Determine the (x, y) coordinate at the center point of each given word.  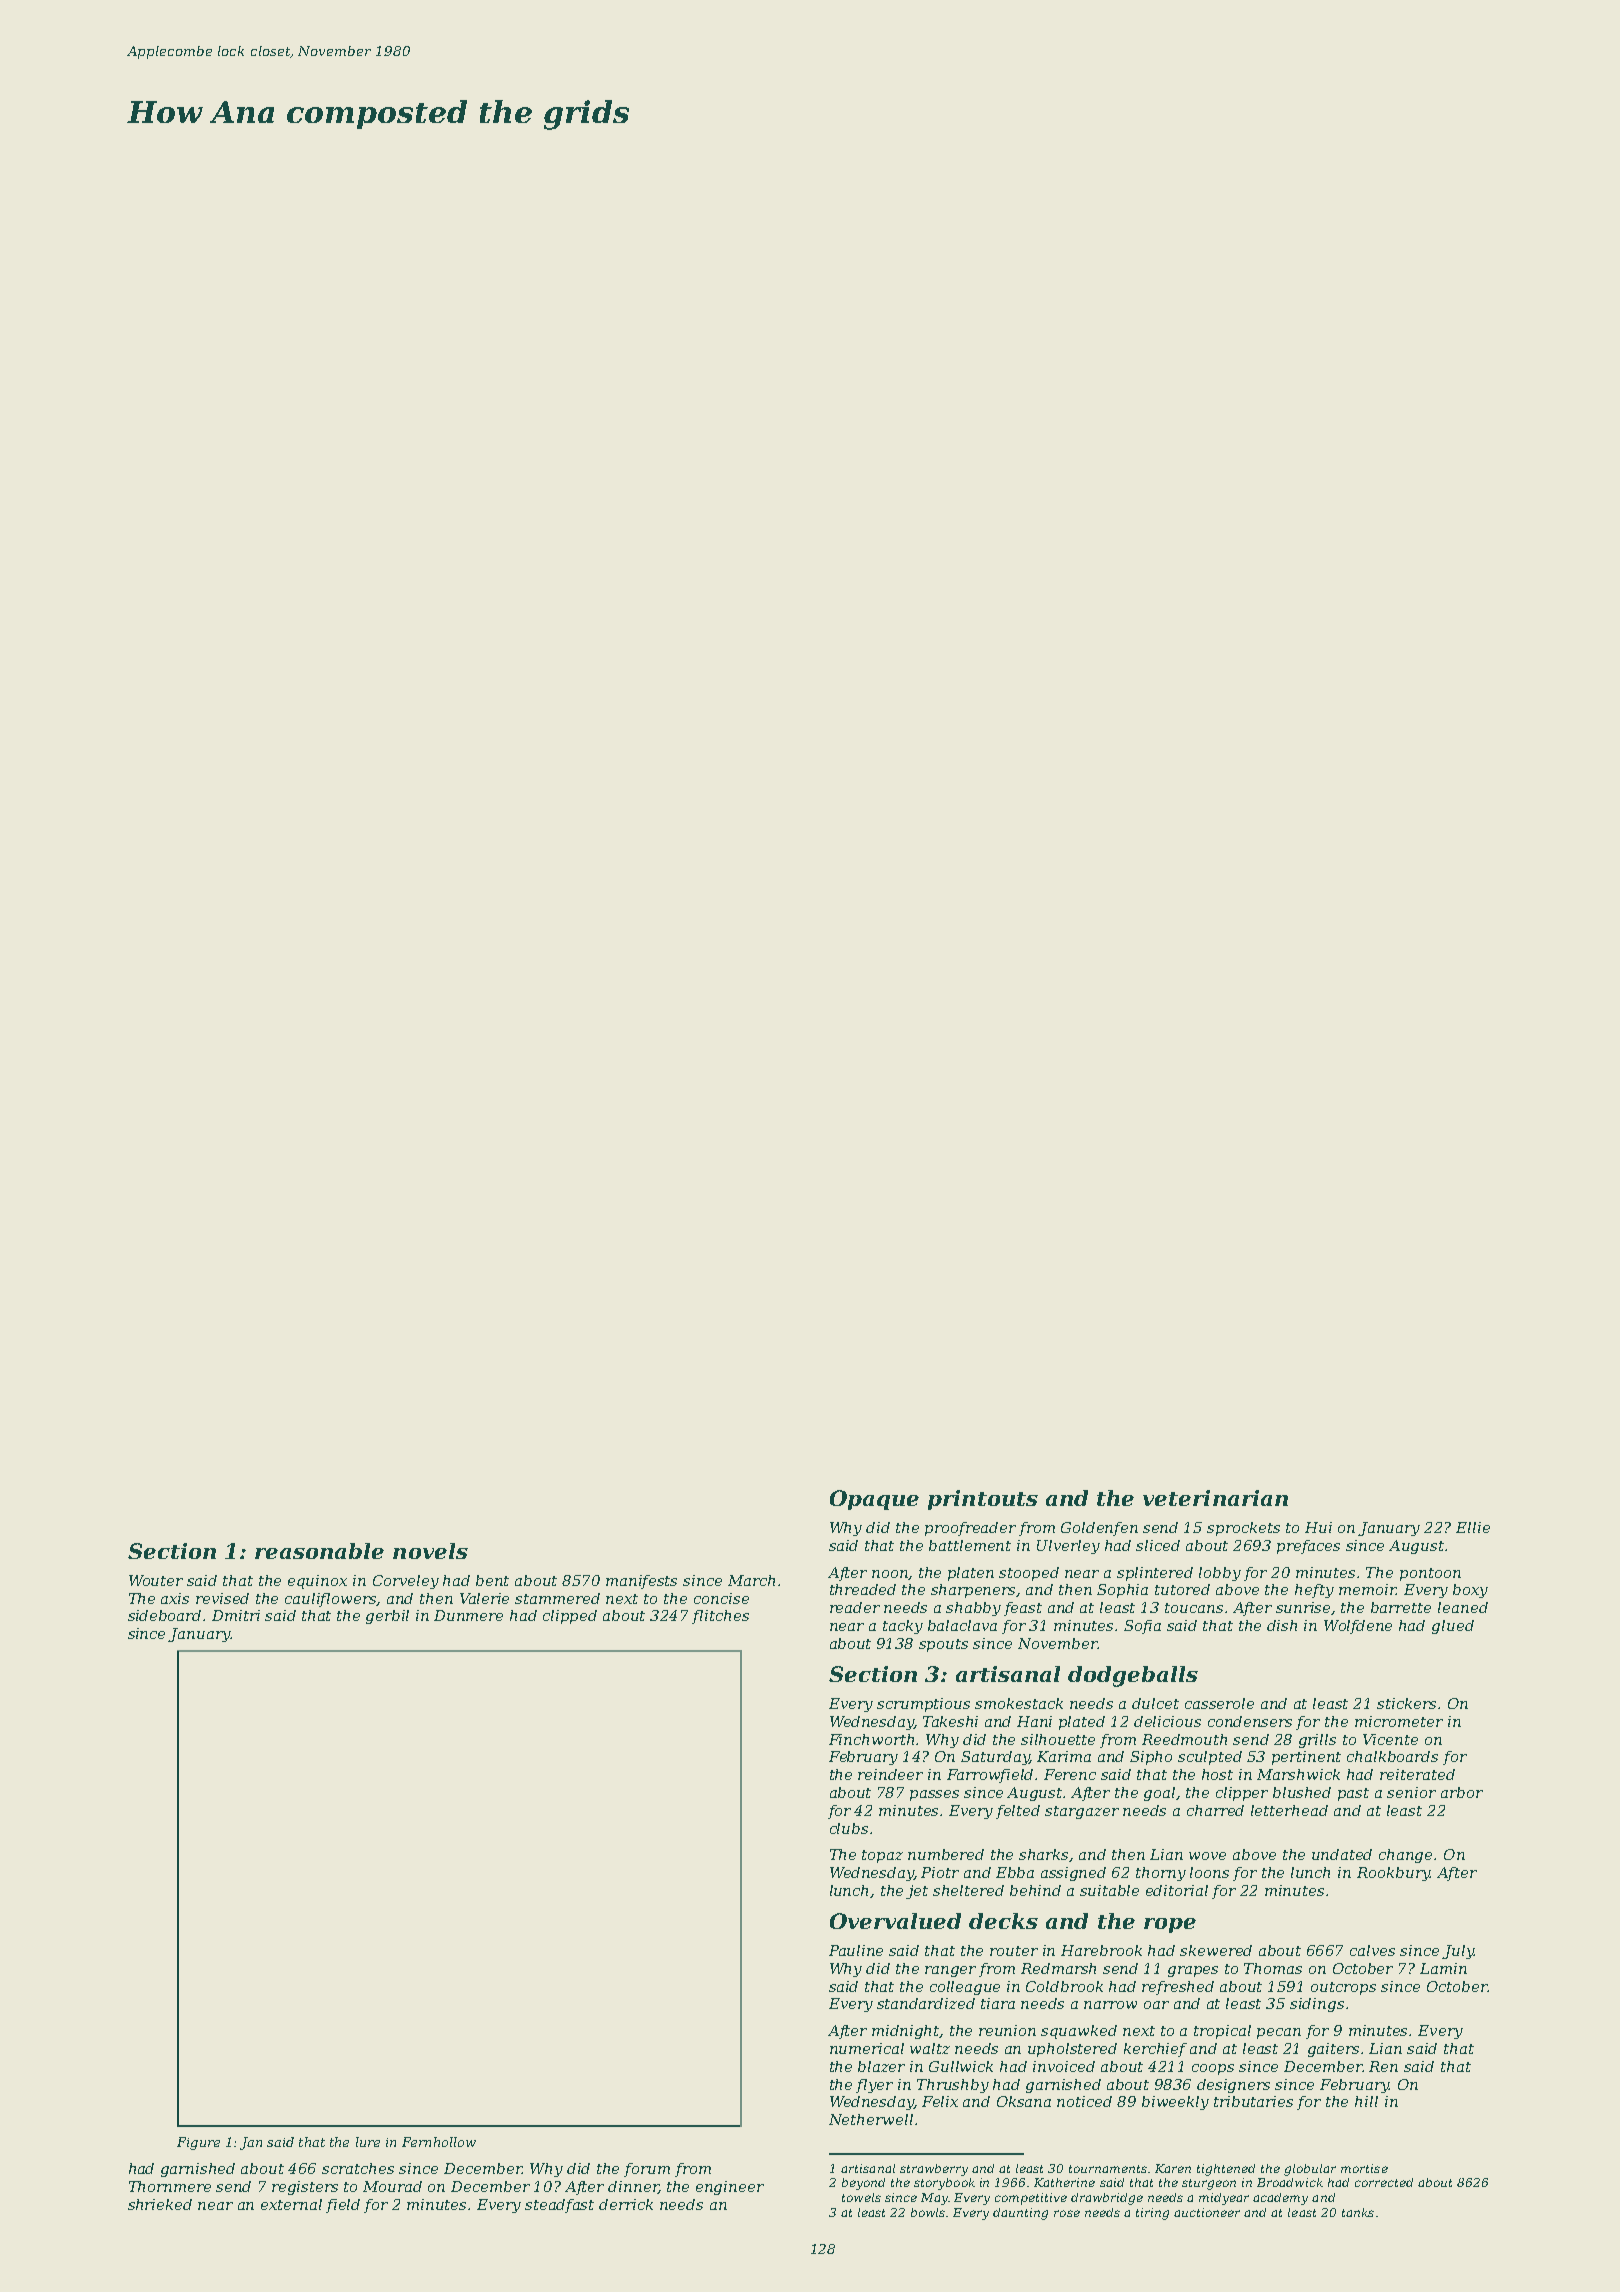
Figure (198, 2143)
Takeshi (950, 1721)
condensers (1250, 1721)
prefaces (1308, 1547)
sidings (1317, 2005)
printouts (983, 1500)
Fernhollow (439, 2142)
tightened (1226, 2170)
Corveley (406, 1582)
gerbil (387, 1617)
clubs (849, 1828)
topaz (882, 1856)
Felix (940, 2101)
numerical (867, 2048)
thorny (1161, 1874)
